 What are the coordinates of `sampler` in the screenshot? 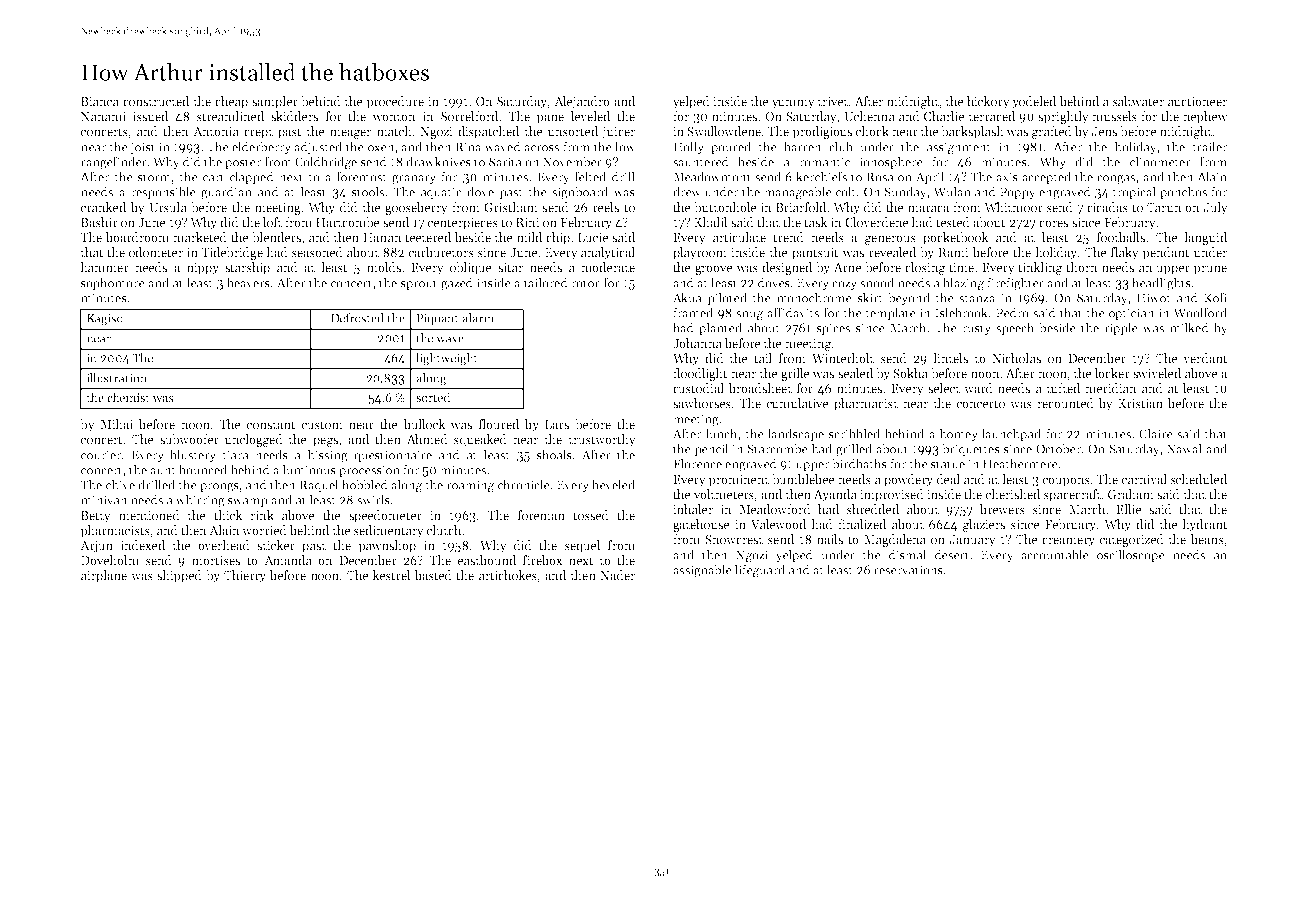 It's located at (275, 102).
